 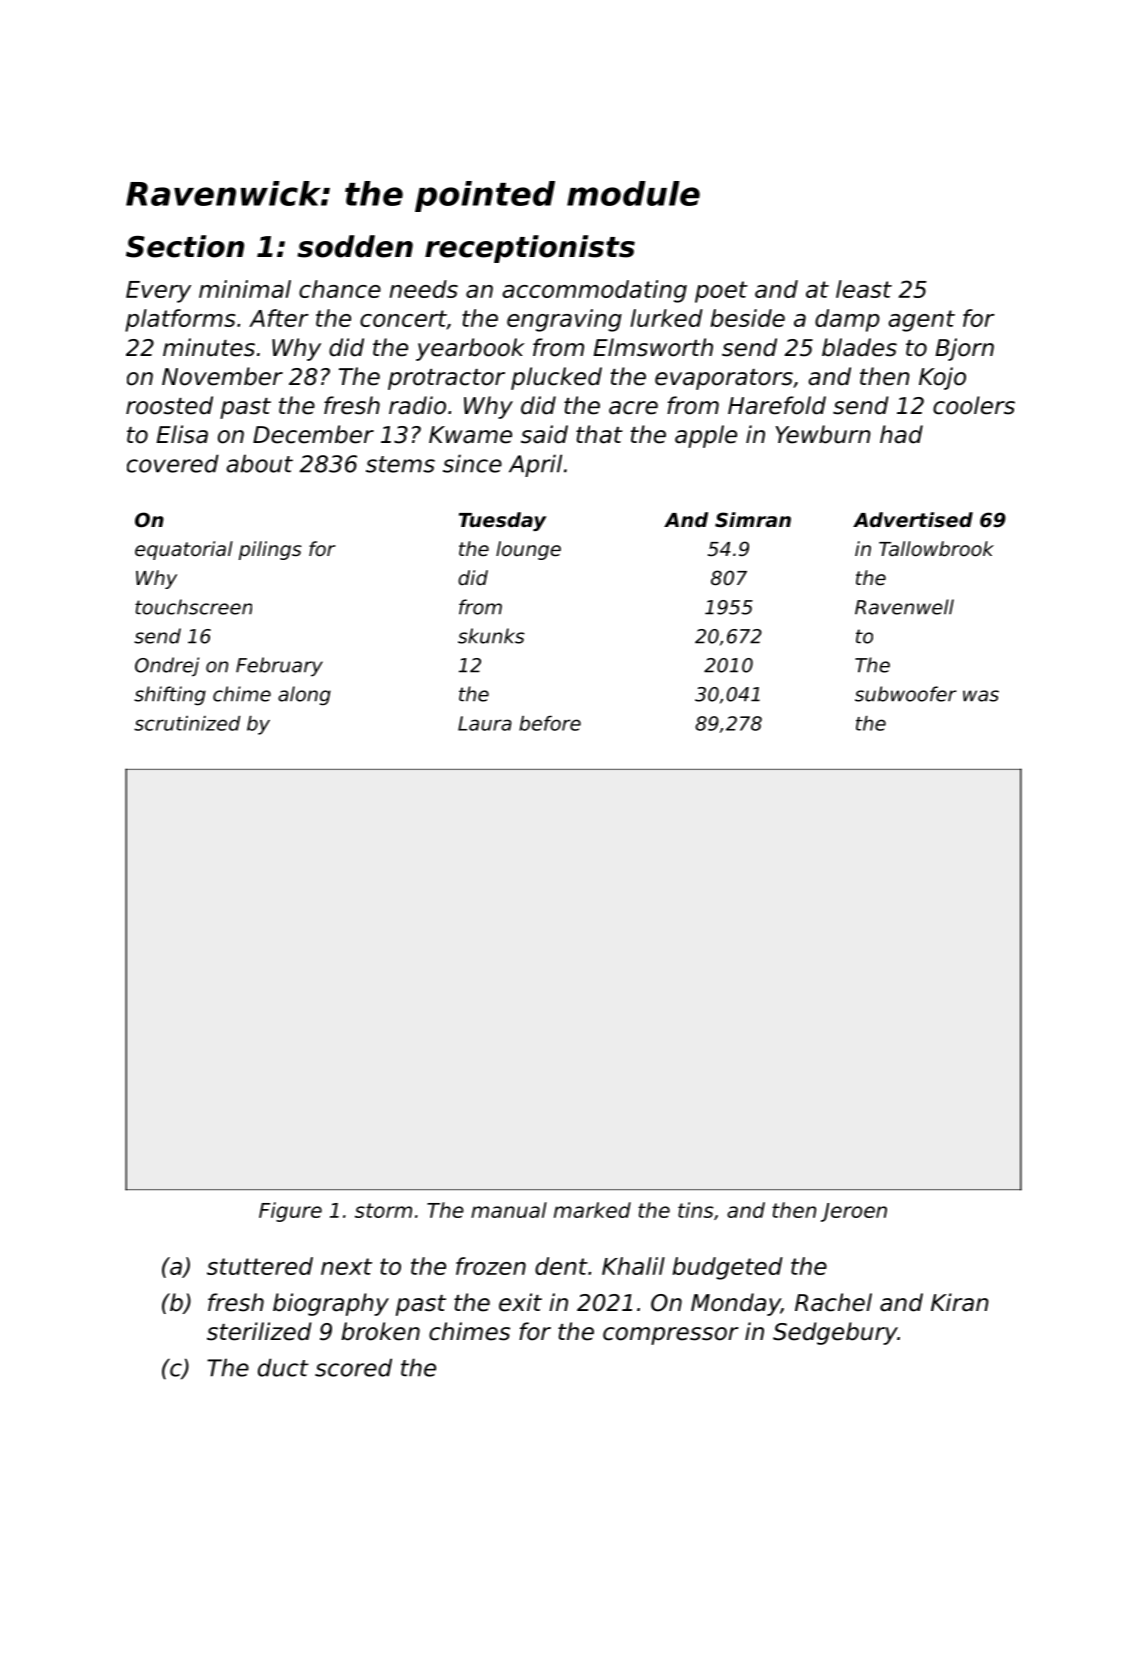 What do you see at coordinates (854, 1212) in the document?
I see `Jeroen` at bounding box center [854, 1212].
